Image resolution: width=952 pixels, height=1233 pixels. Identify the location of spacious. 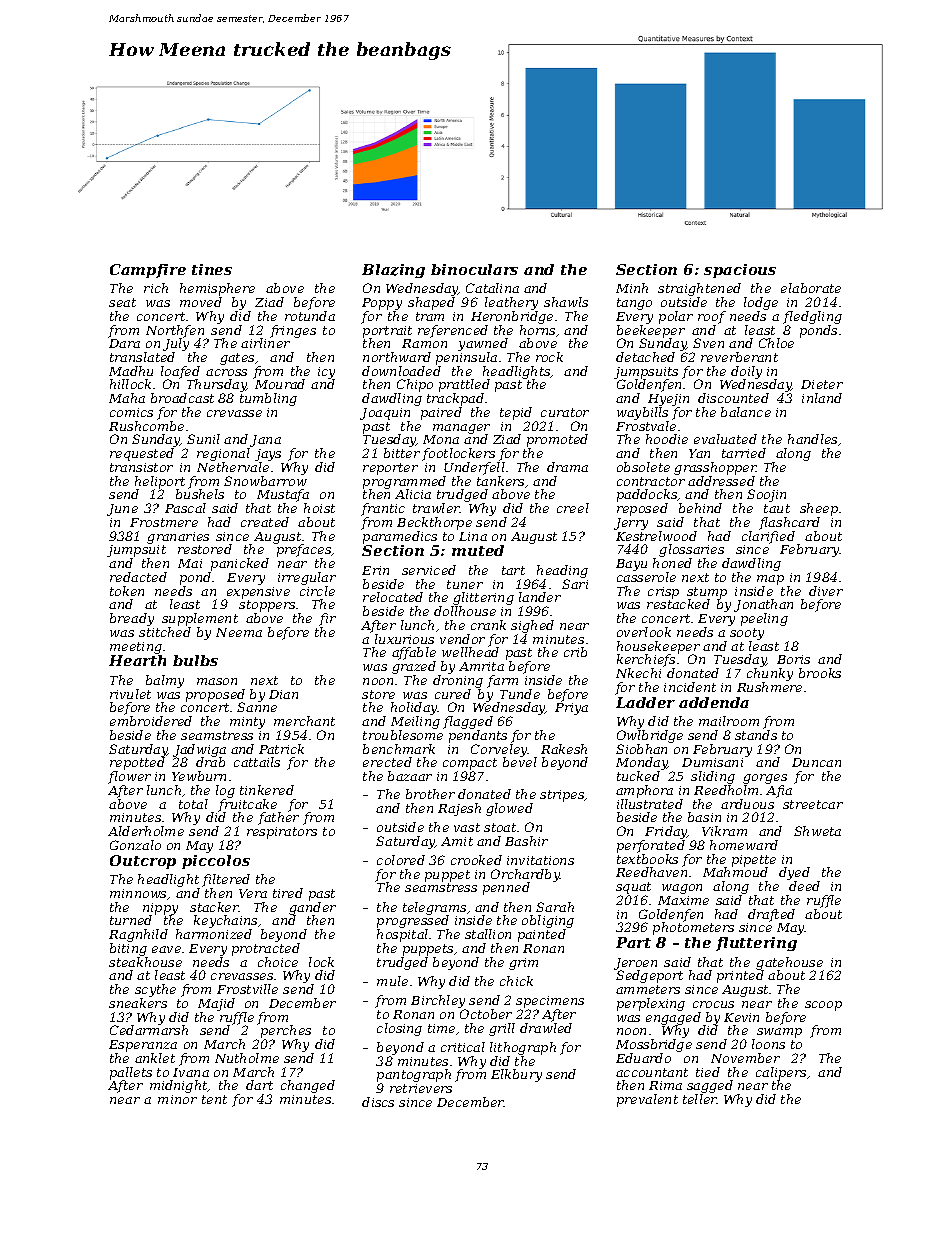
(740, 271).
